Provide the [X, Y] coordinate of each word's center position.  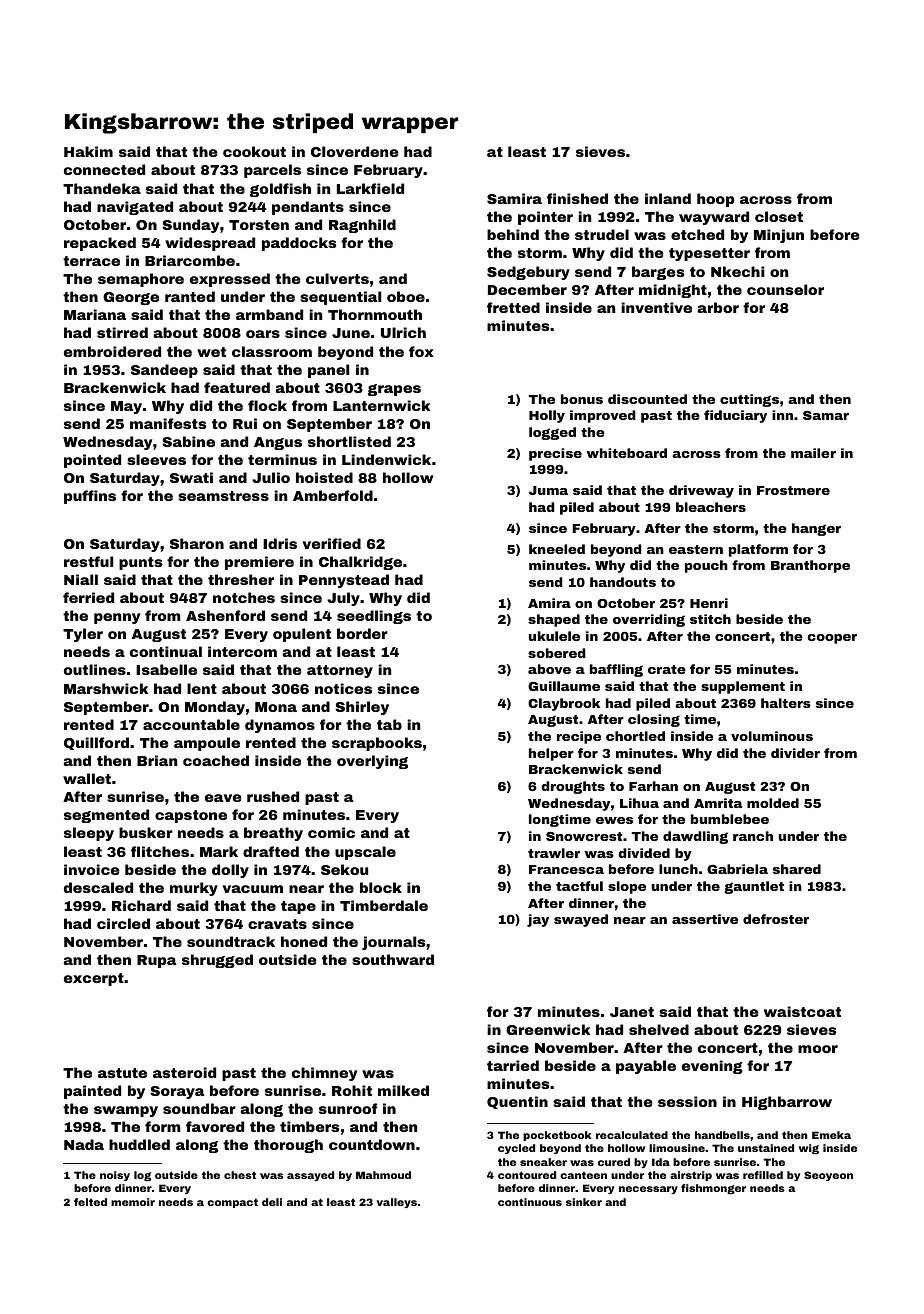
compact [232, 1203]
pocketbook [557, 1136]
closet [779, 216]
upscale [365, 853]
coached [216, 760]
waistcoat [802, 1011]
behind [513, 234]
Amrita [718, 803]
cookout [254, 151]
